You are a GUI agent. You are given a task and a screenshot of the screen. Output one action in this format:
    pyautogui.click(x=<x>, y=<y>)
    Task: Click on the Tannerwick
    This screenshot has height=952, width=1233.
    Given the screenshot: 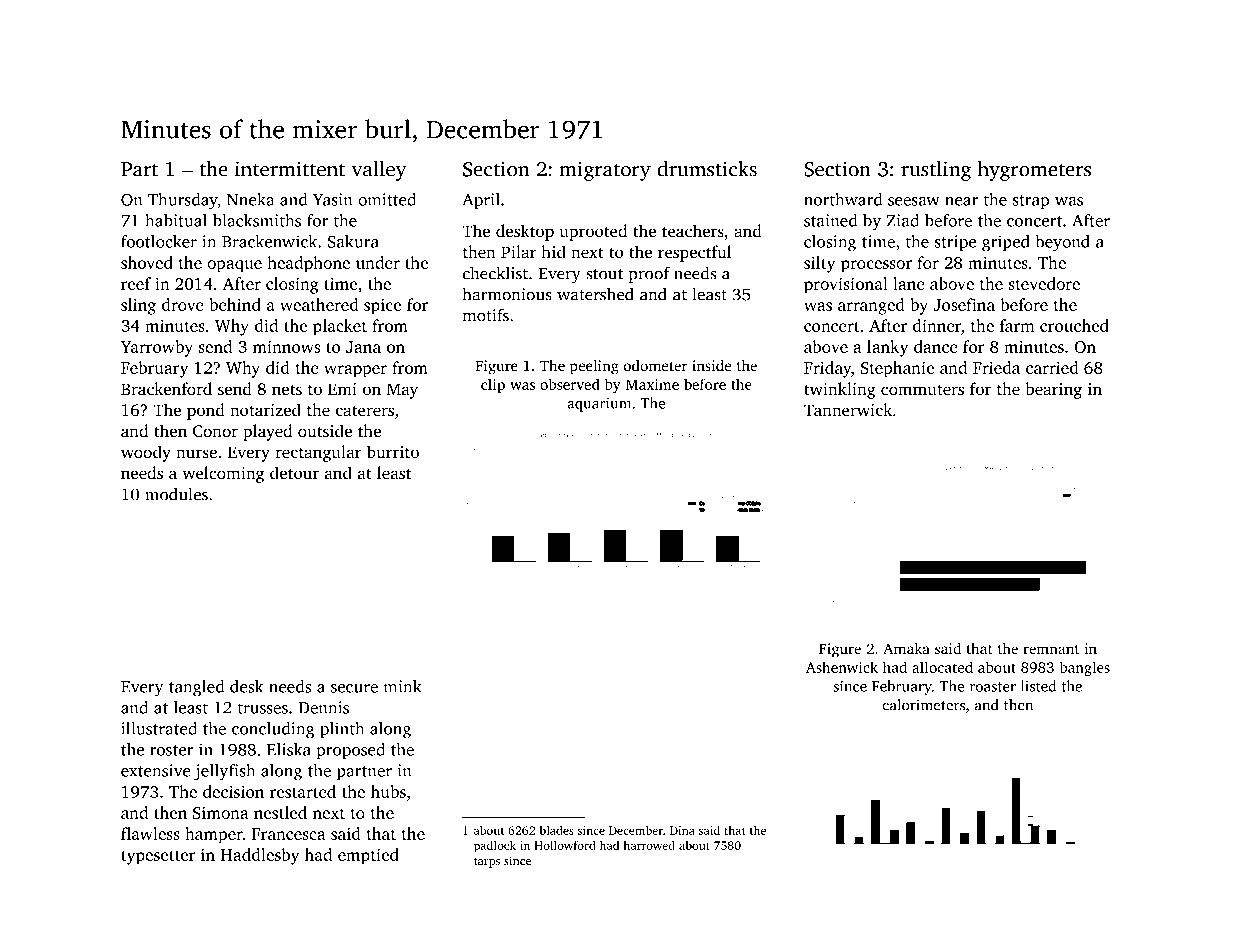 What is the action you would take?
    pyautogui.click(x=848, y=409)
